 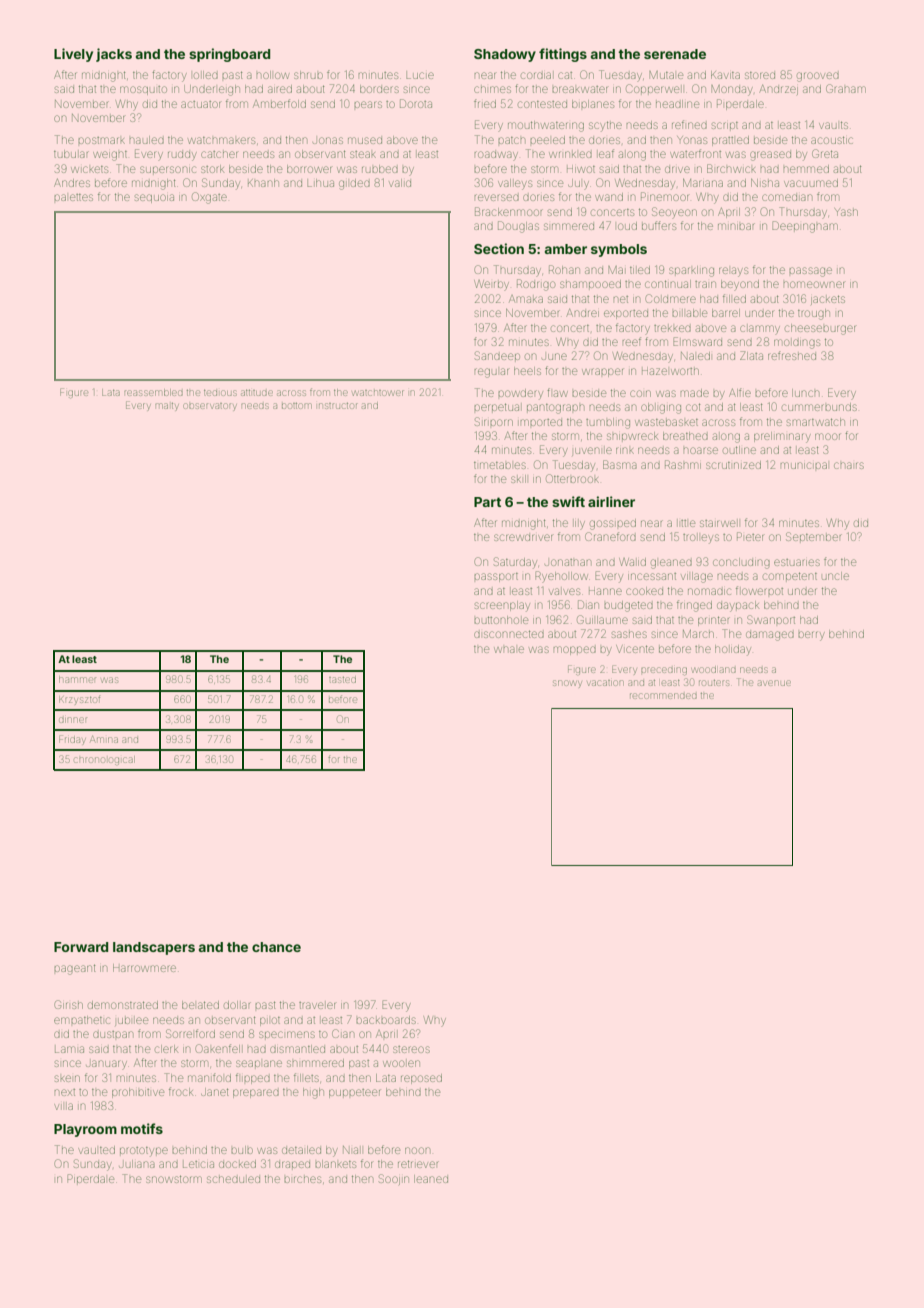 I want to click on retriever, so click(x=418, y=1164).
